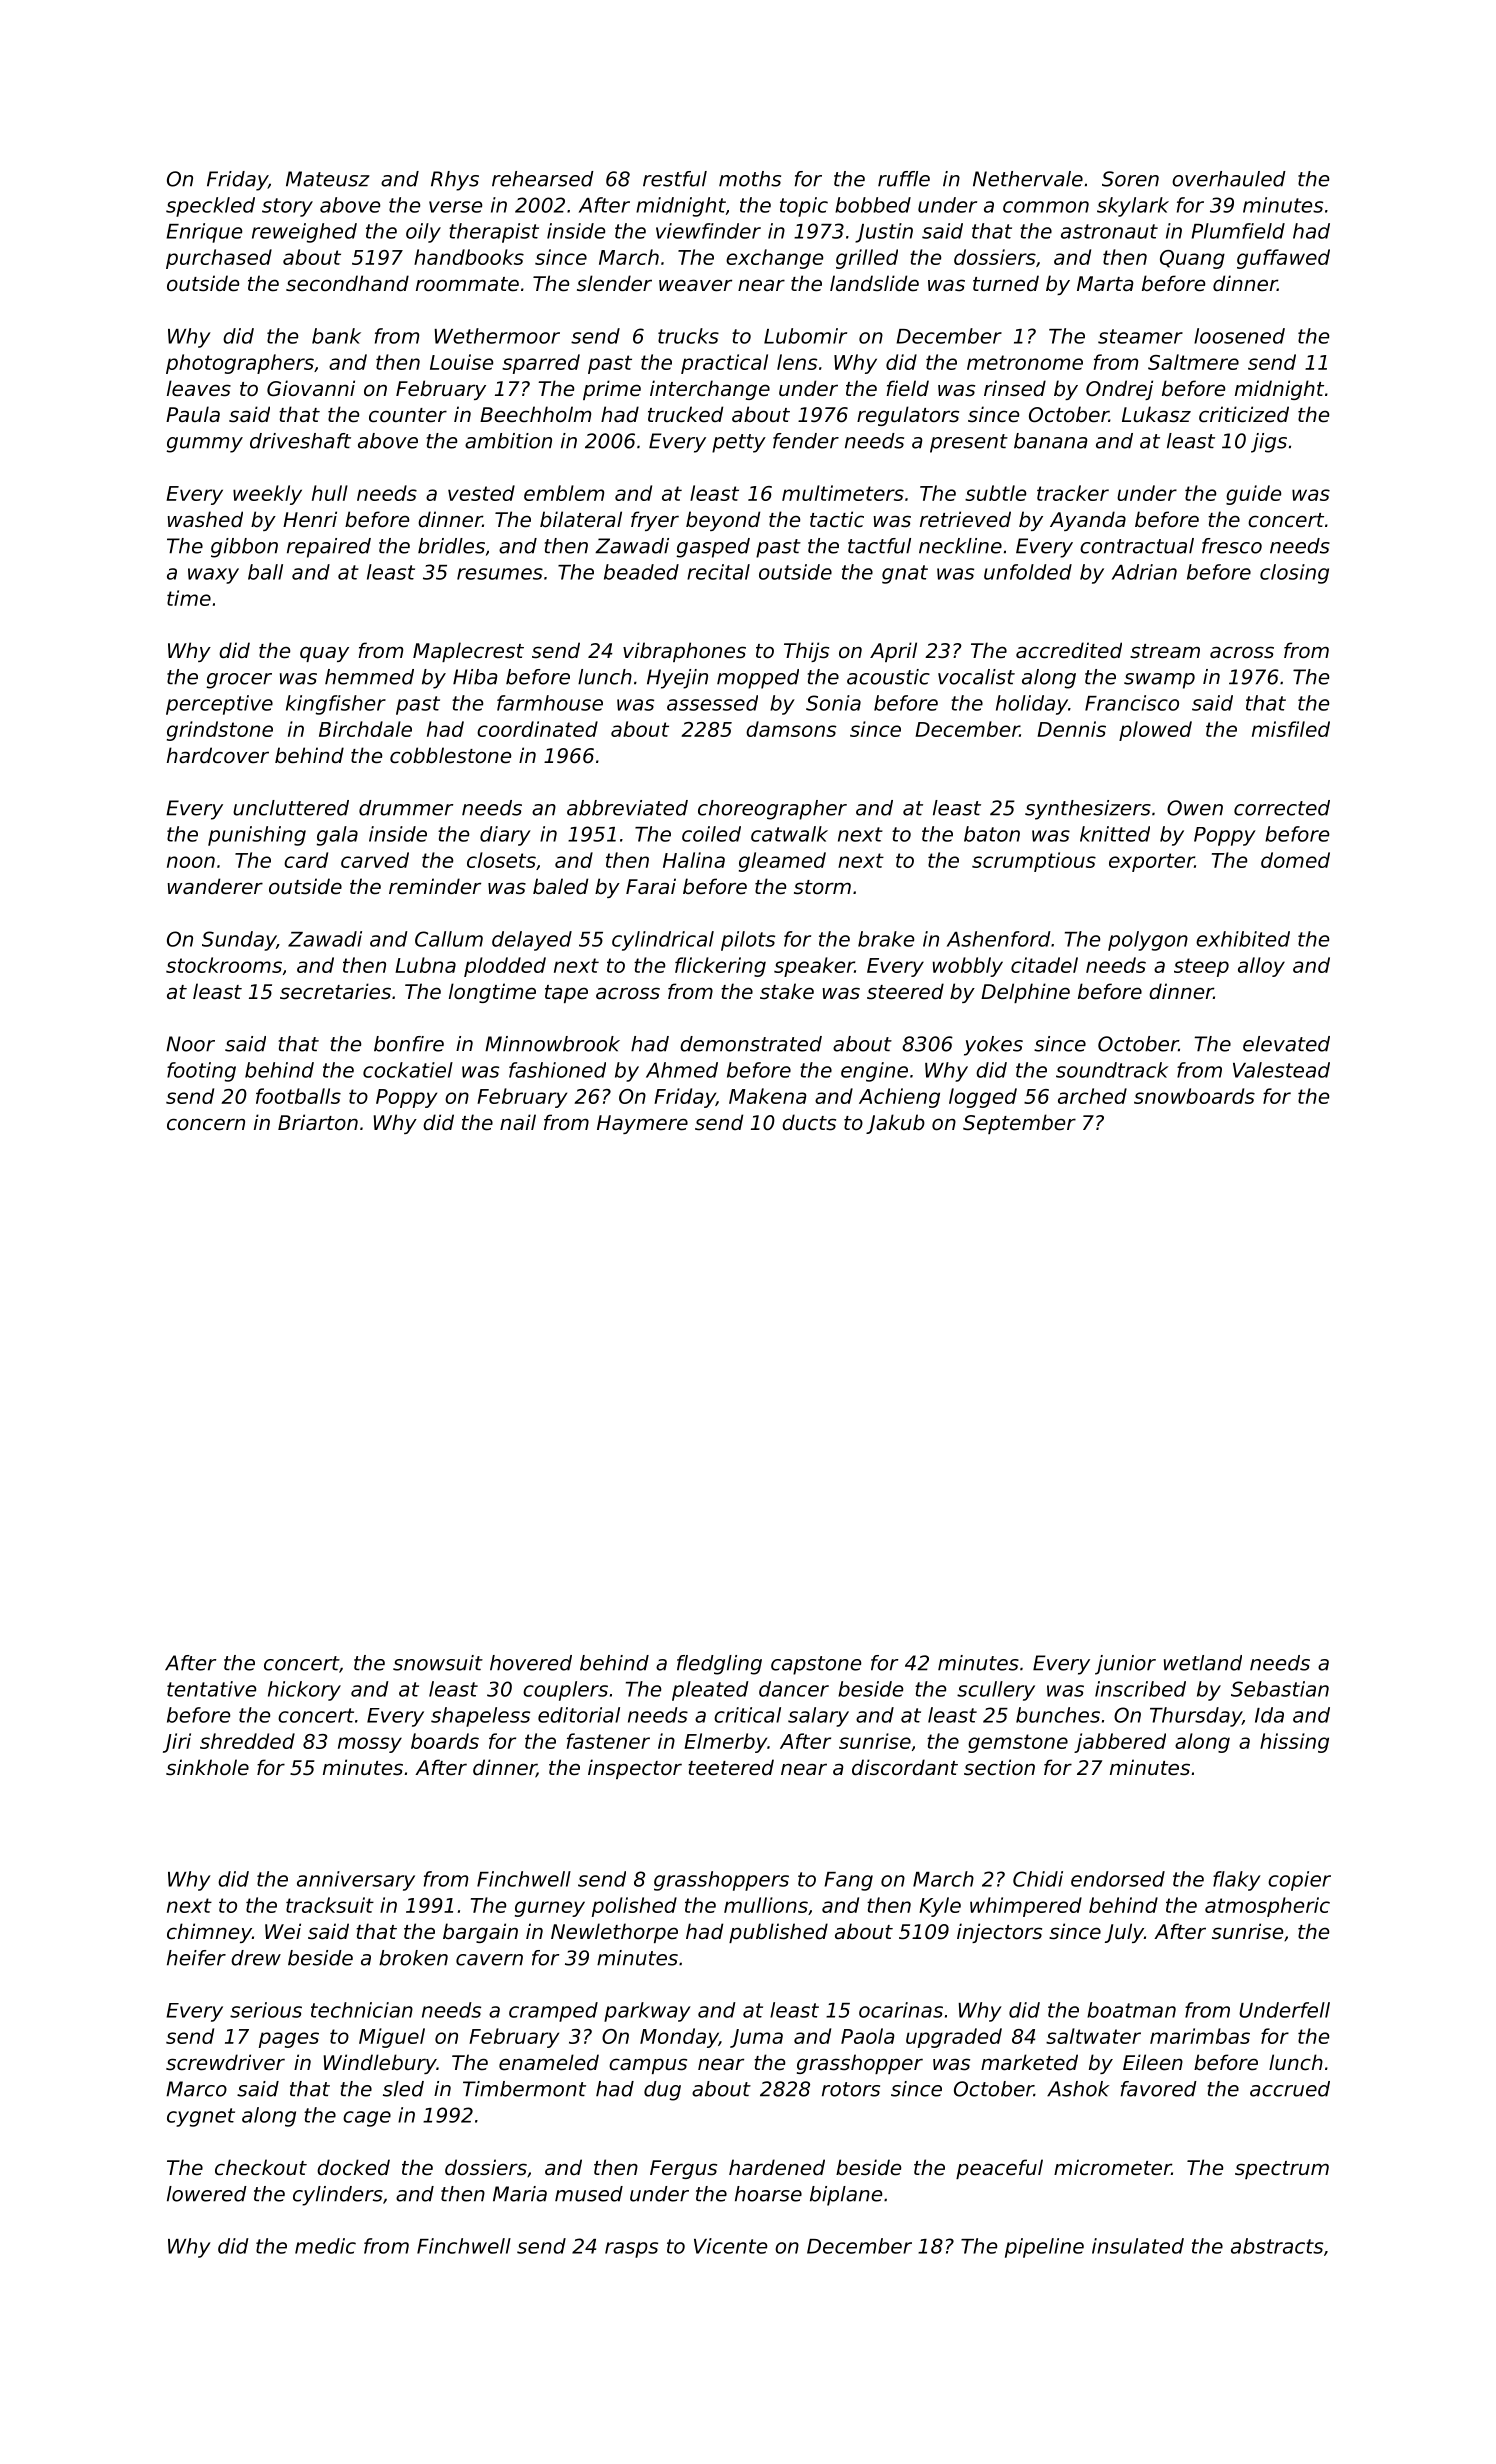  Describe the element at coordinates (1203, 1663) in the document. I see `wetland` at that location.
